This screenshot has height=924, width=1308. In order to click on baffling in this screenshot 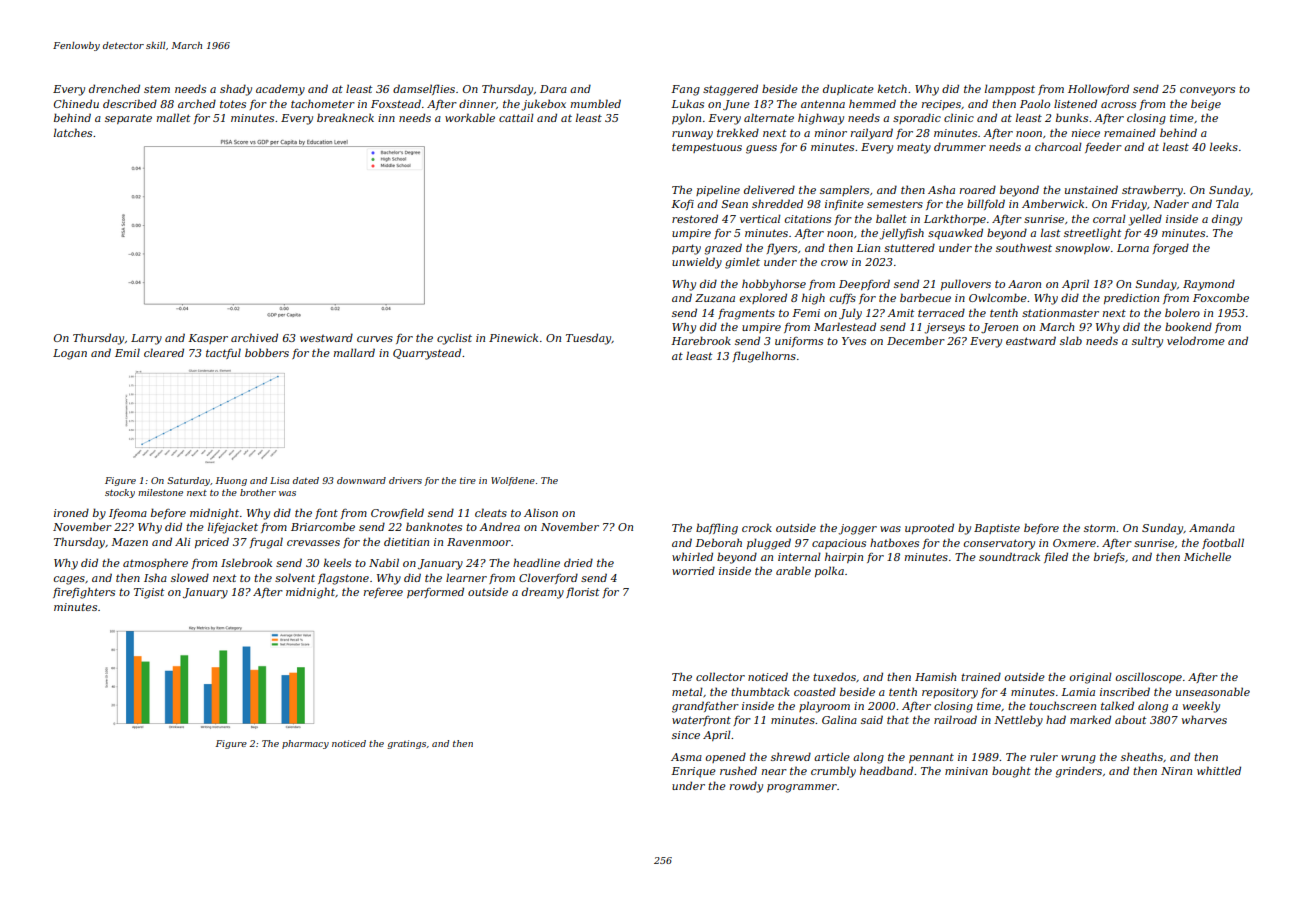, I will do `click(717, 529)`.
